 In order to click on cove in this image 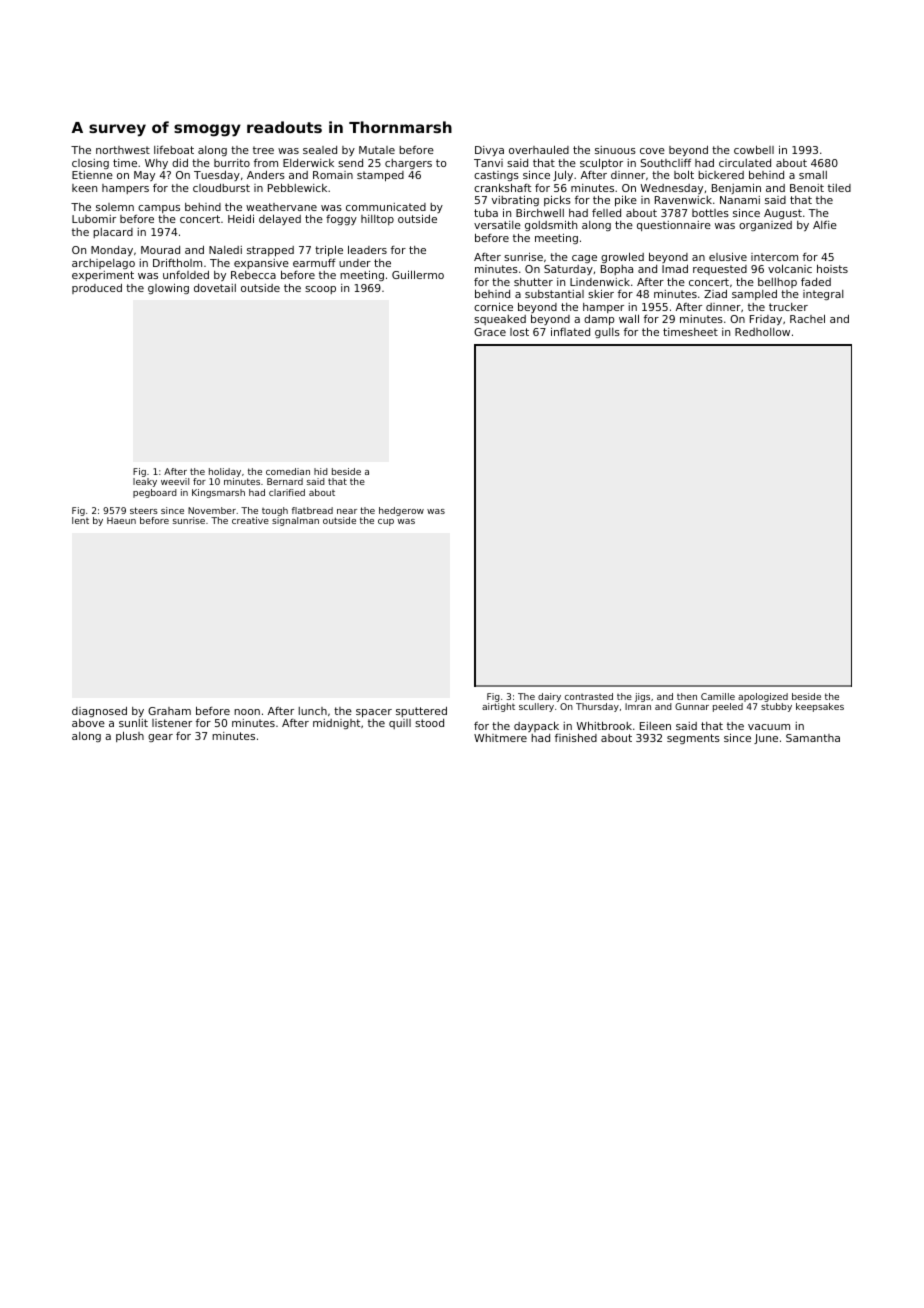, I will do `click(652, 151)`.
